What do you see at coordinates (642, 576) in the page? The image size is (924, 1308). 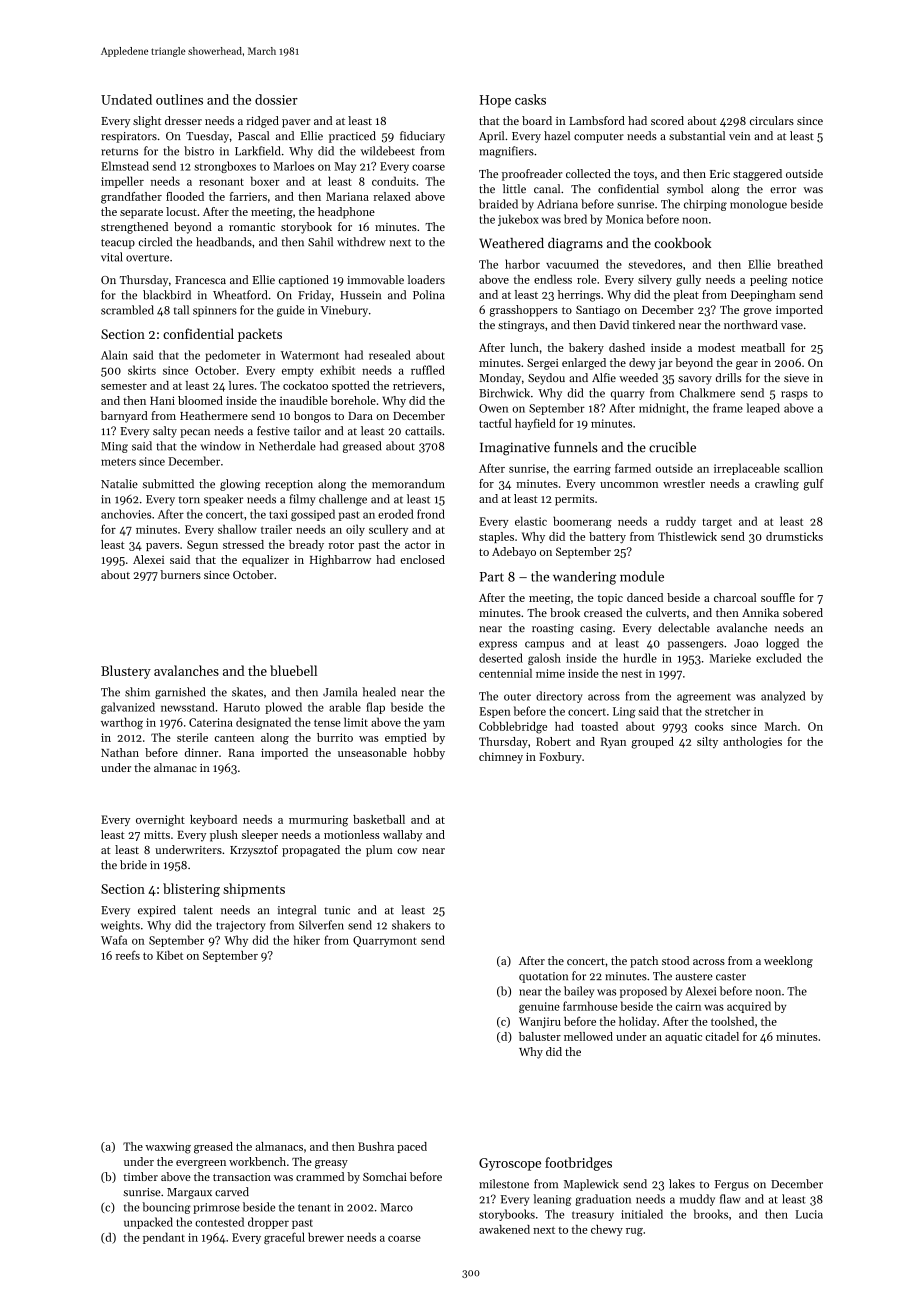 I see `module` at bounding box center [642, 576].
